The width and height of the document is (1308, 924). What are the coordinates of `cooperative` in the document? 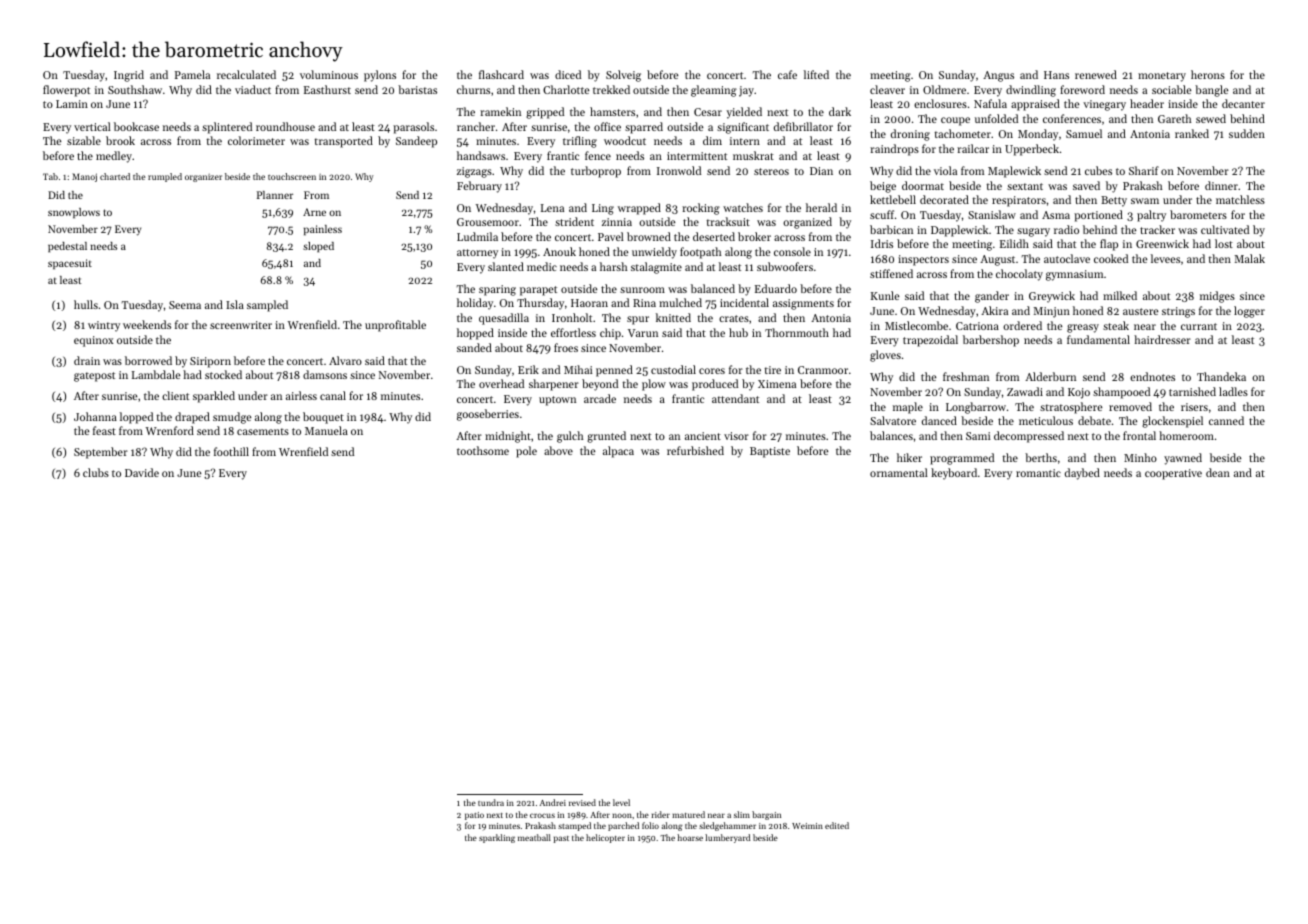 It's located at (1173, 474).
